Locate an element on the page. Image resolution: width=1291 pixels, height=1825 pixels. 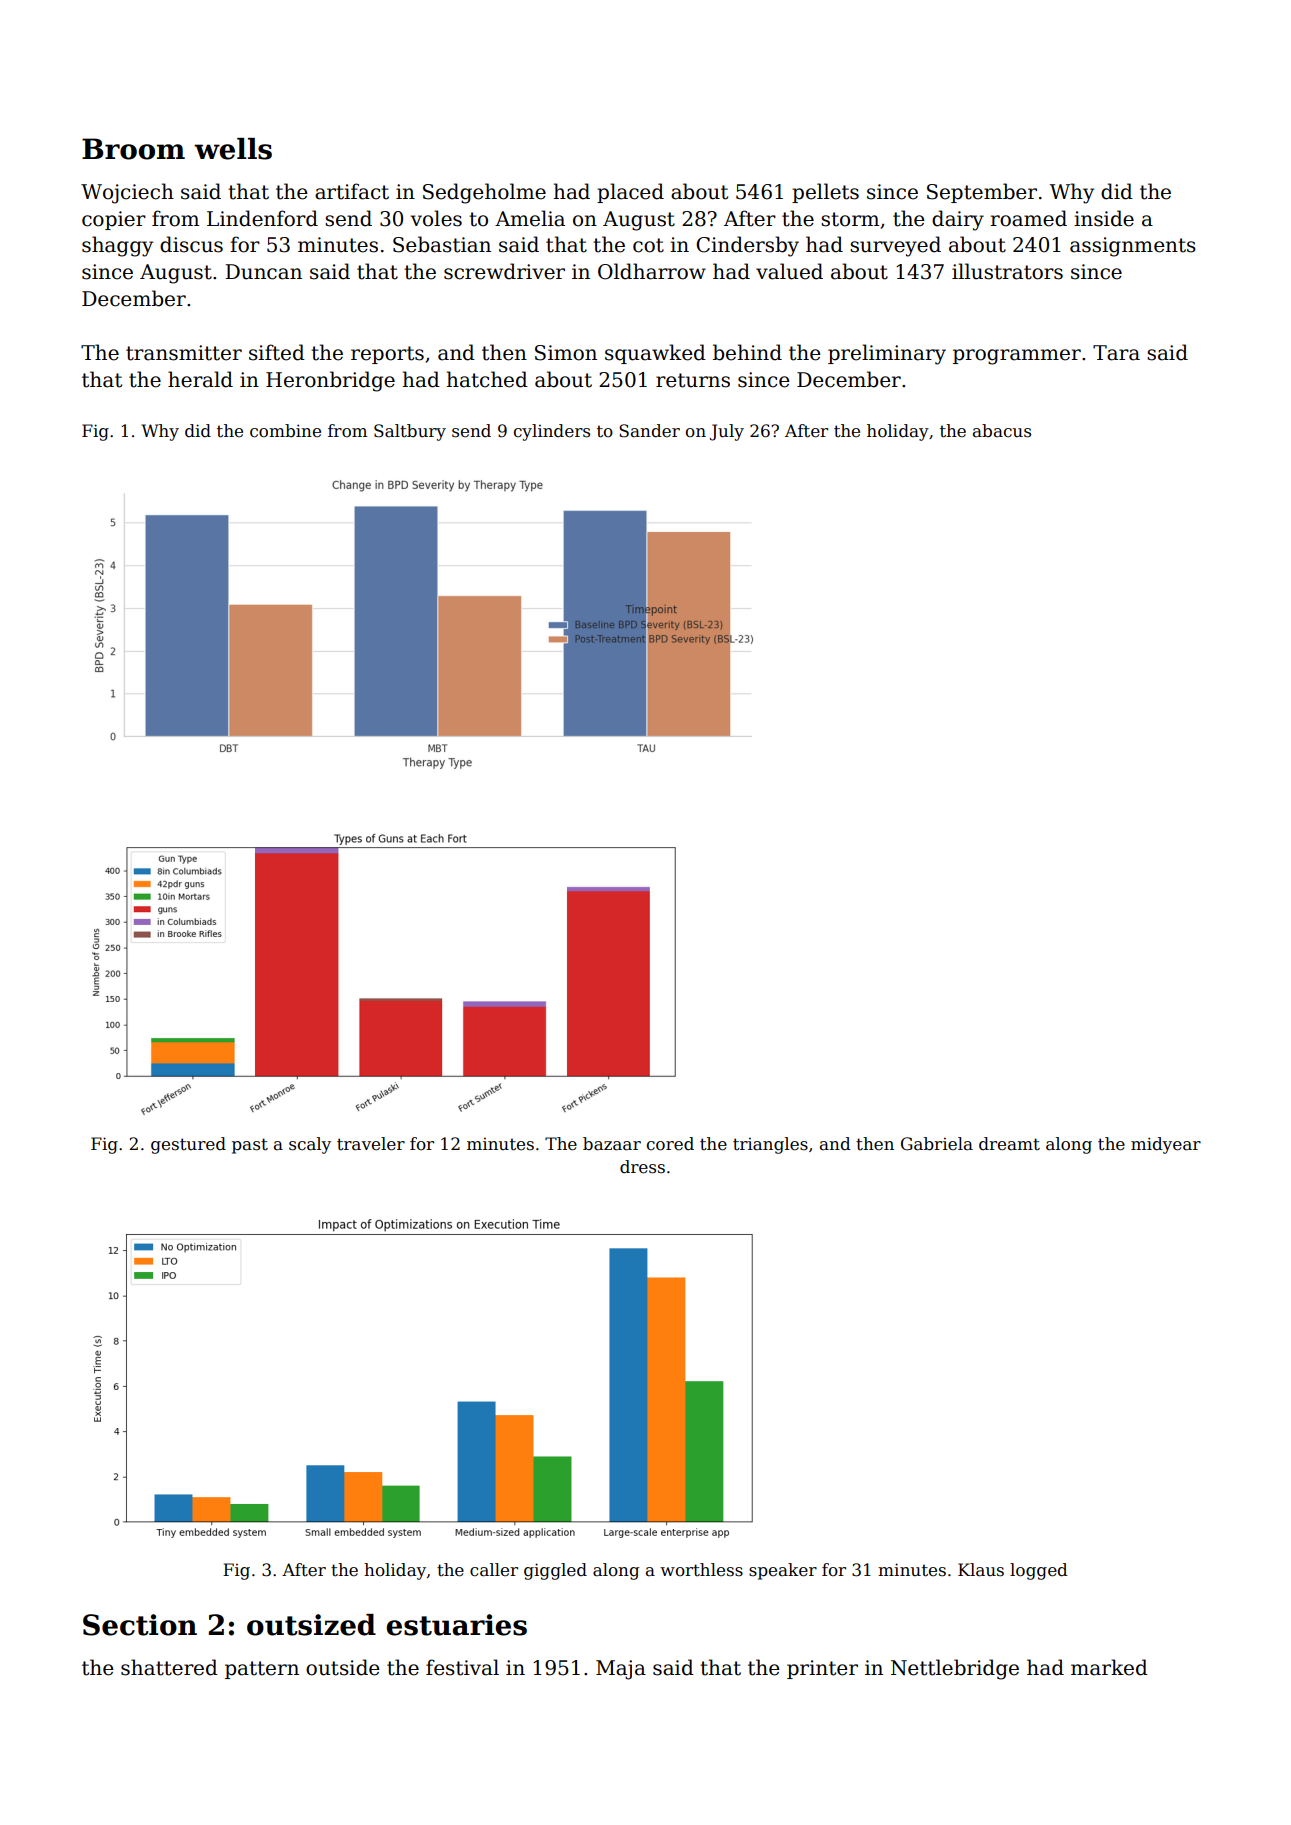
inside is located at coordinates (1104, 218).
